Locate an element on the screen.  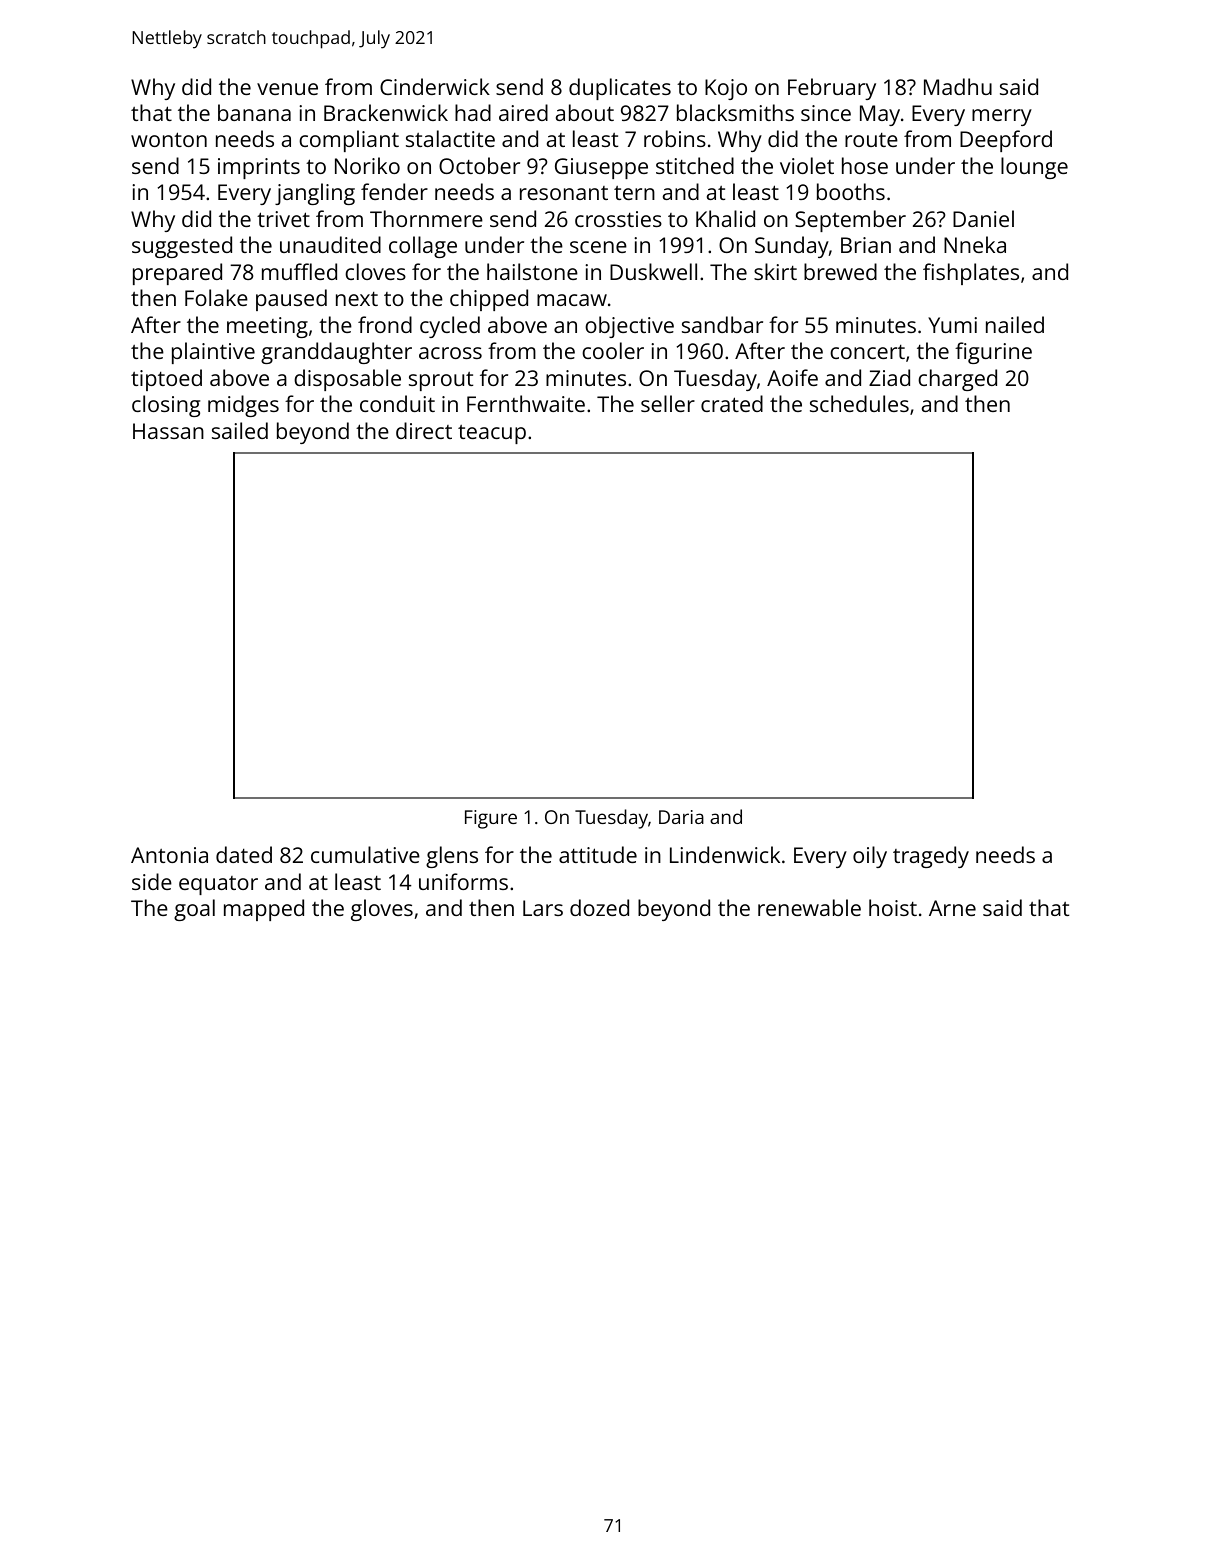
goal is located at coordinates (194, 910).
